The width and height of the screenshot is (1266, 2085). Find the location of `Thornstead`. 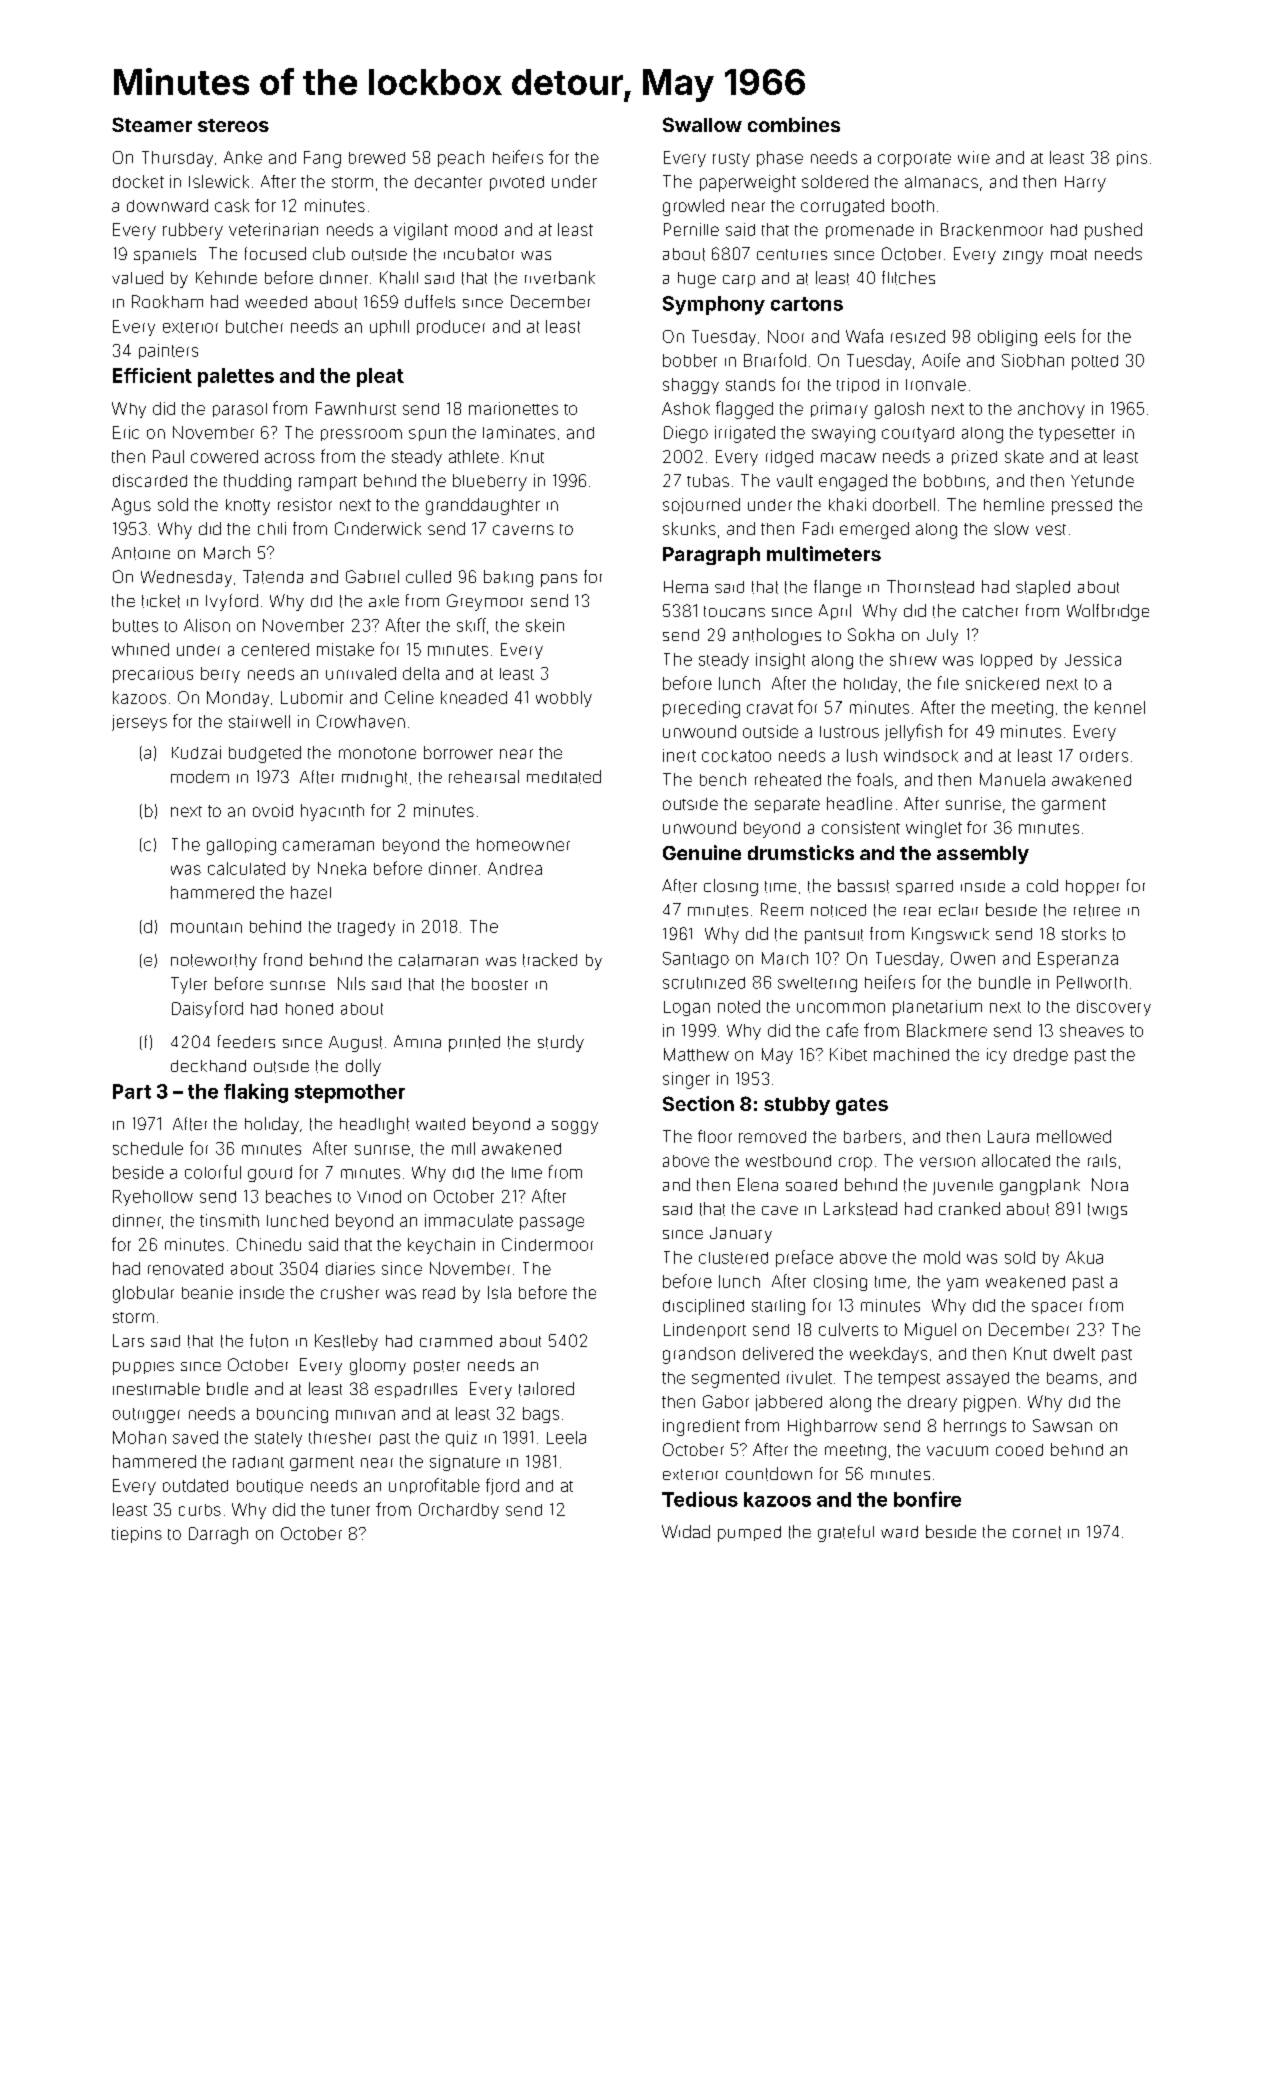

Thornstead is located at coordinates (930, 587).
